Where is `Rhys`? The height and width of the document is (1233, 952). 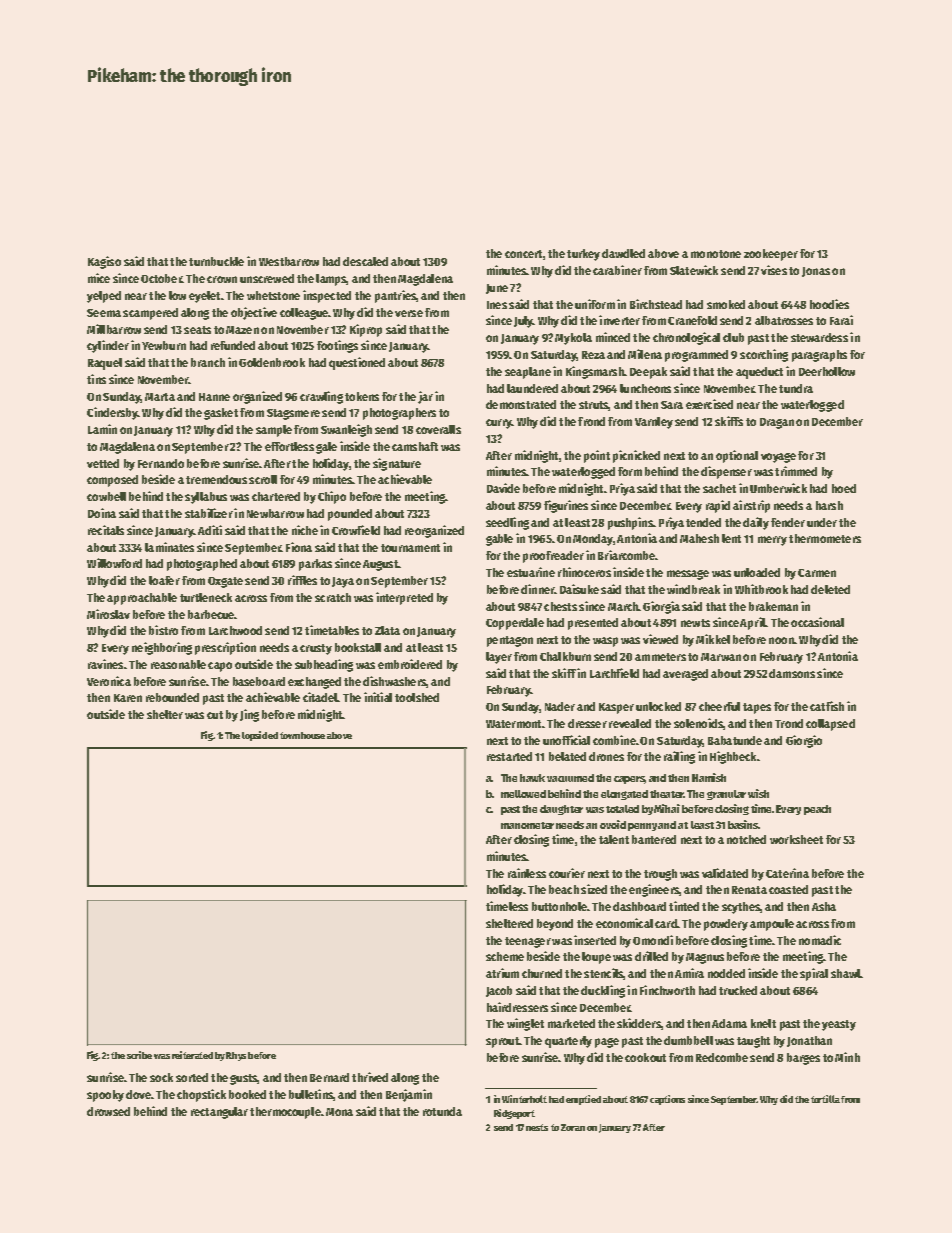
Rhys is located at coordinates (236, 1056).
